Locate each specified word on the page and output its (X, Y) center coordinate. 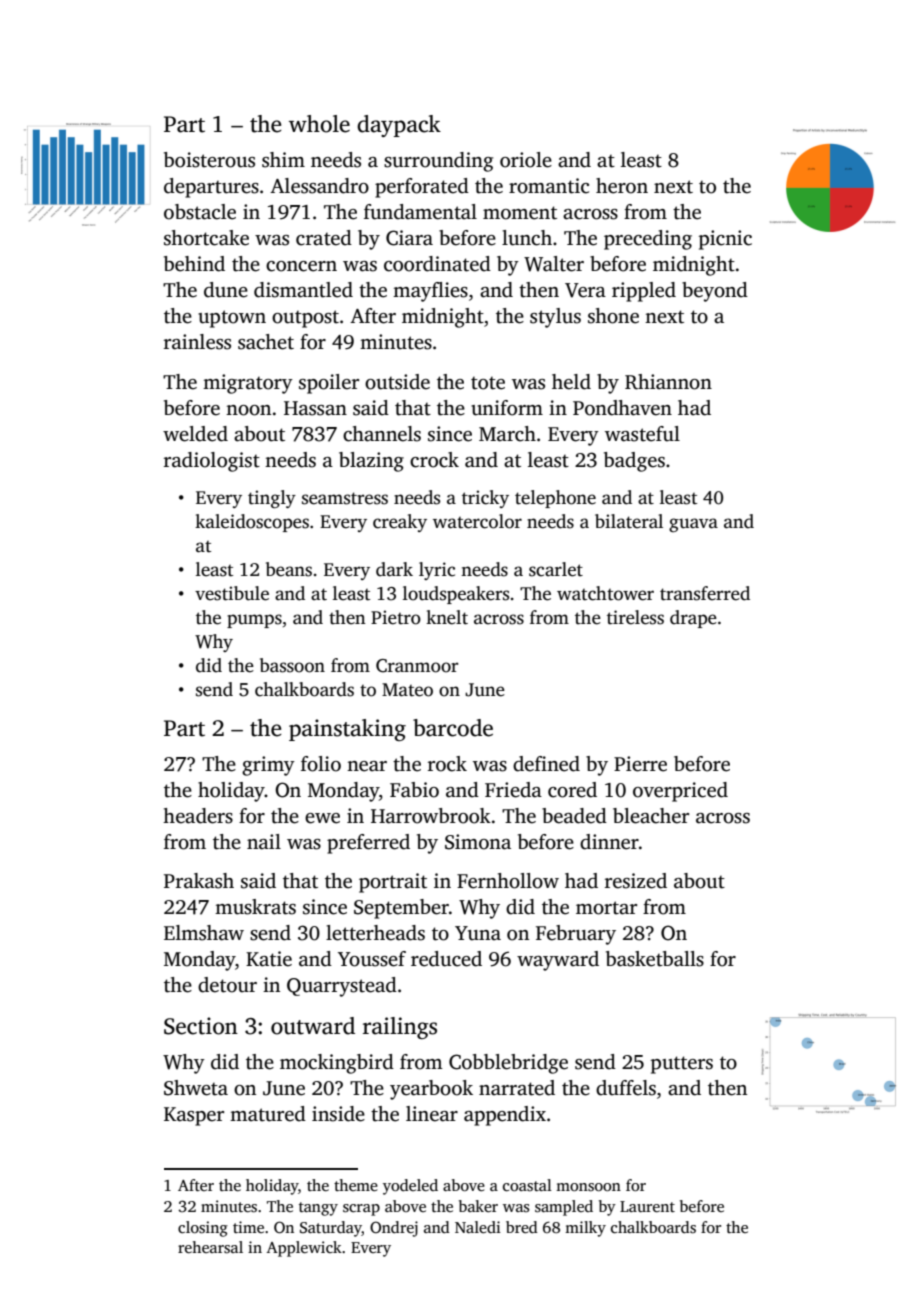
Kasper (194, 1116)
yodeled (410, 1187)
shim (283, 160)
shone (613, 316)
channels (382, 434)
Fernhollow (508, 881)
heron (622, 186)
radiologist (212, 462)
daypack (399, 126)
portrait (393, 883)
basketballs (655, 959)
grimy (268, 766)
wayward (558, 961)
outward (313, 1026)
